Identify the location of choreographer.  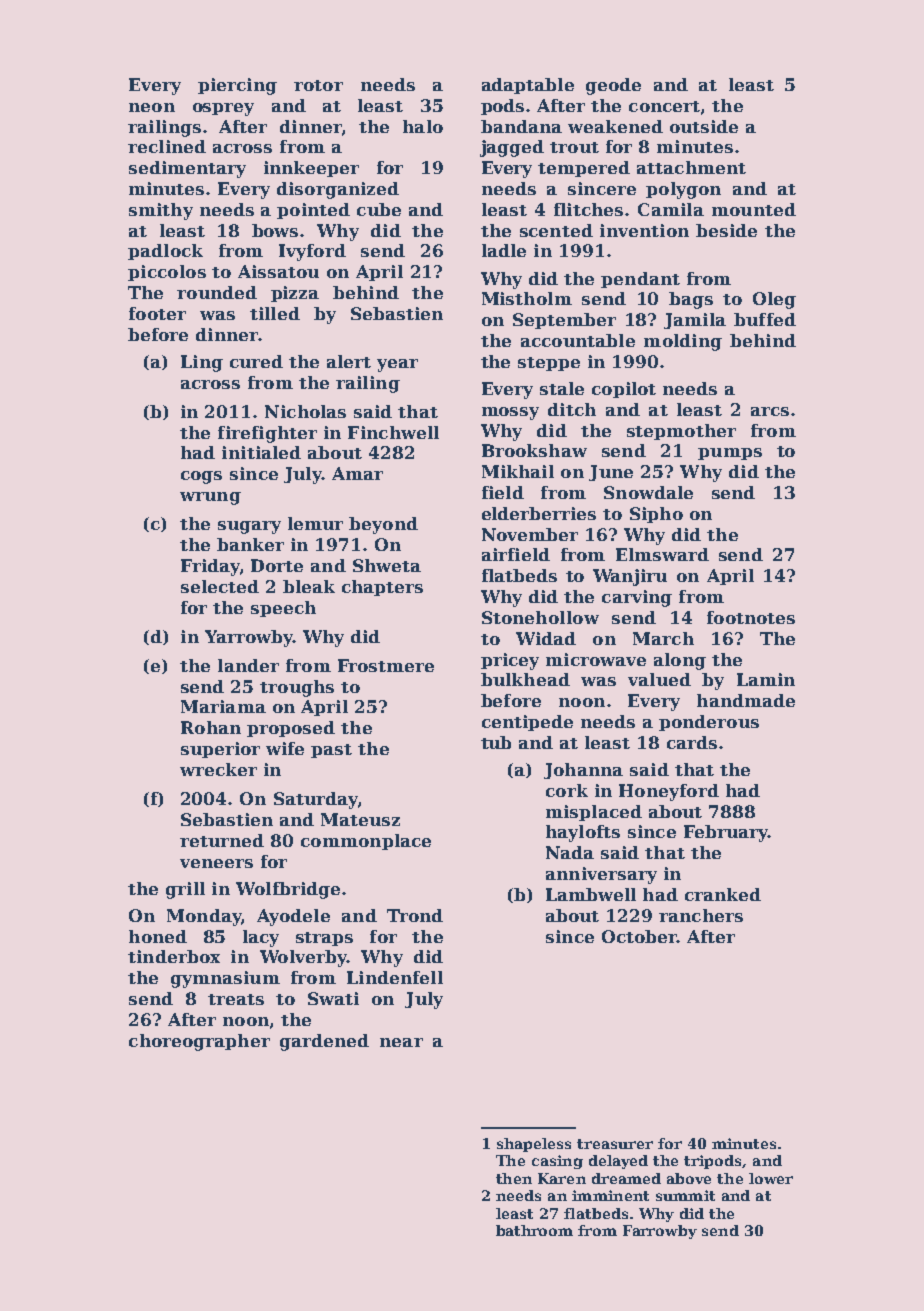
(199, 1042).
